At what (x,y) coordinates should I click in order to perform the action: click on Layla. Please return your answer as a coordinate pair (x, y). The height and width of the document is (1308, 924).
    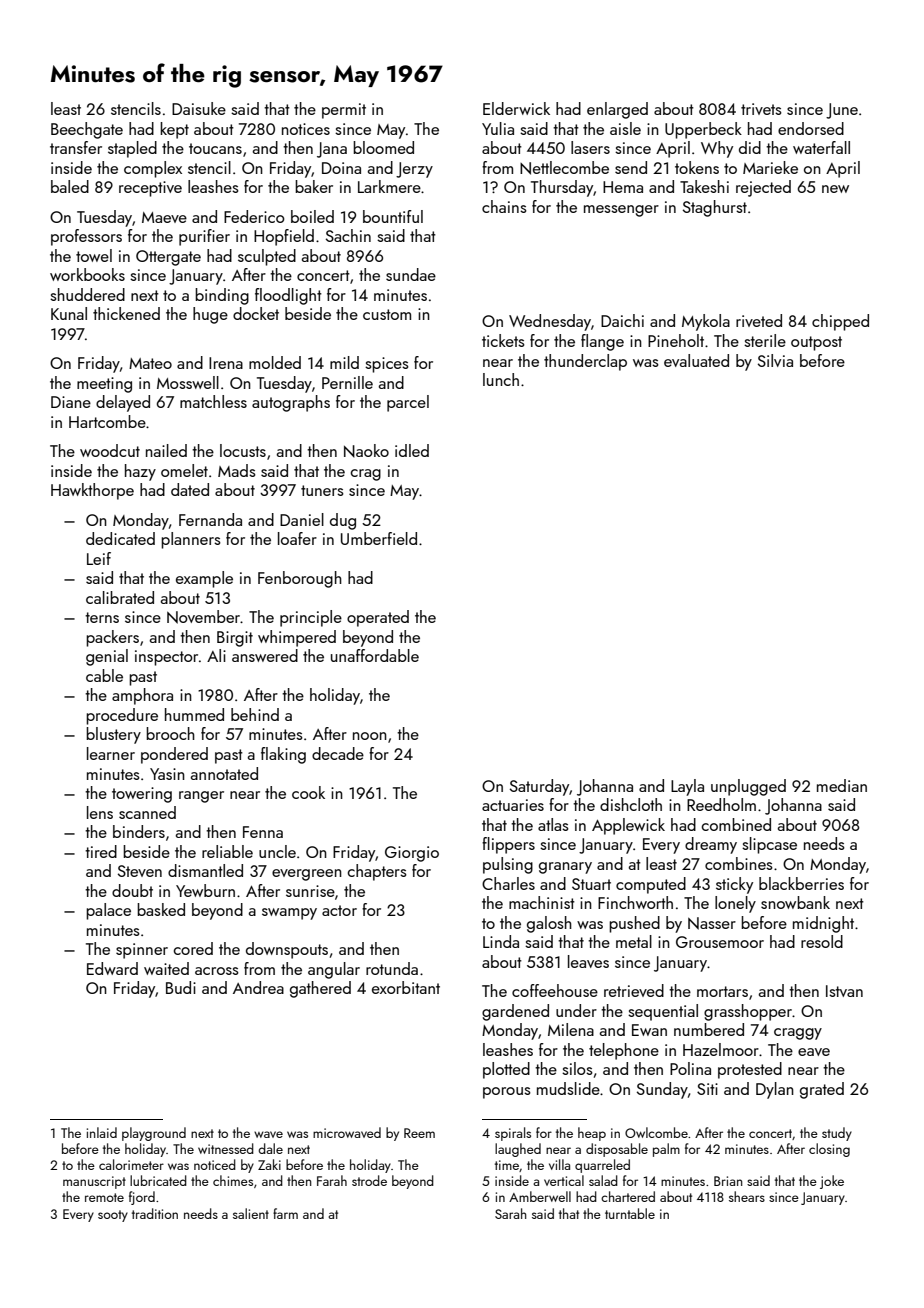
    Looking at the image, I should click on (687, 787).
